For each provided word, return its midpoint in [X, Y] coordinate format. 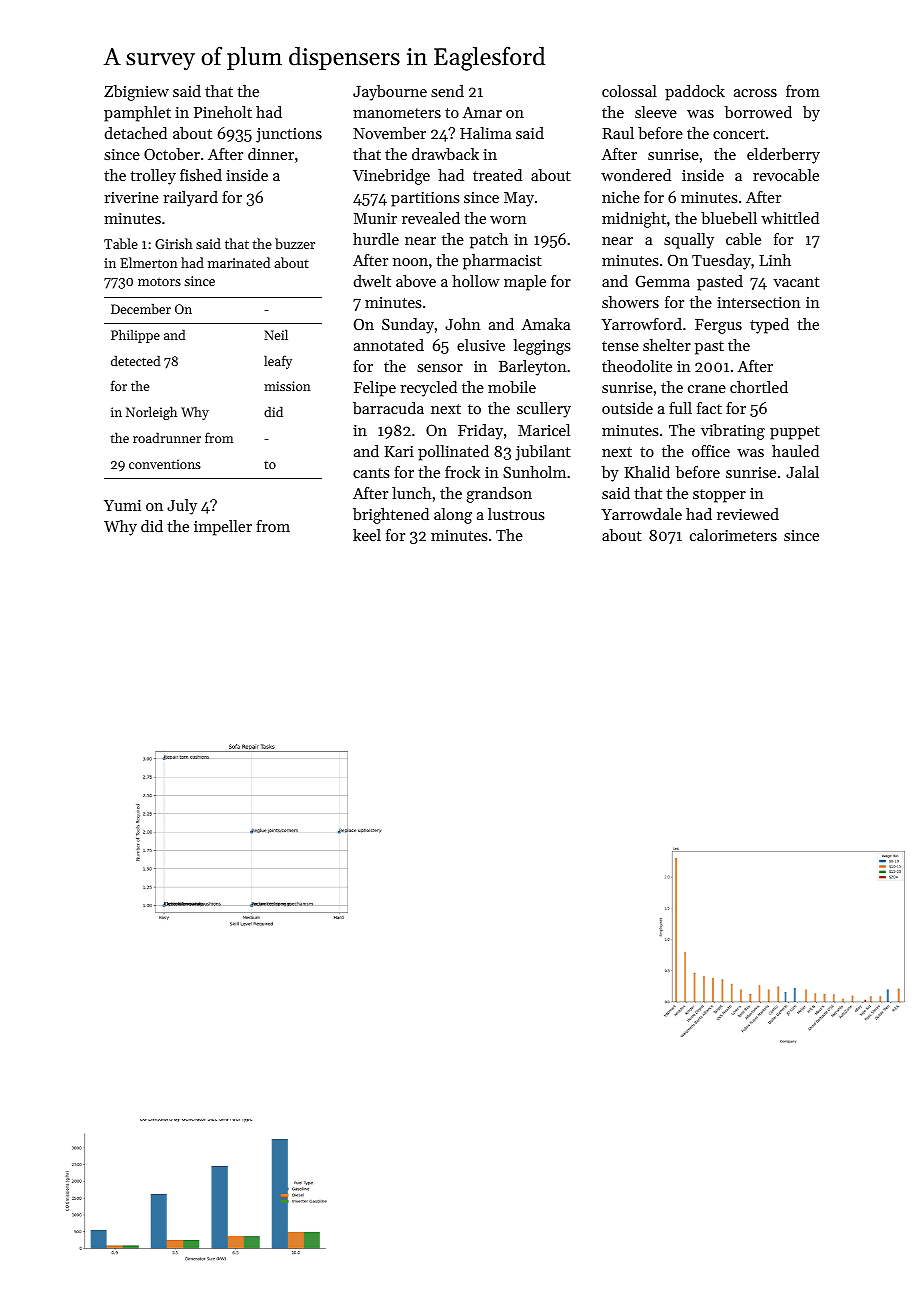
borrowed [758, 112]
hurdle [376, 239]
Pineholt [223, 112]
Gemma [662, 281]
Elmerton [149, 262]
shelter [667, 345]
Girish [174, 243]
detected [136, 360]
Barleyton [533, 368]
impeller [223, 528]
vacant [796, 282]
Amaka [546, 324]
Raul [618, 133]
